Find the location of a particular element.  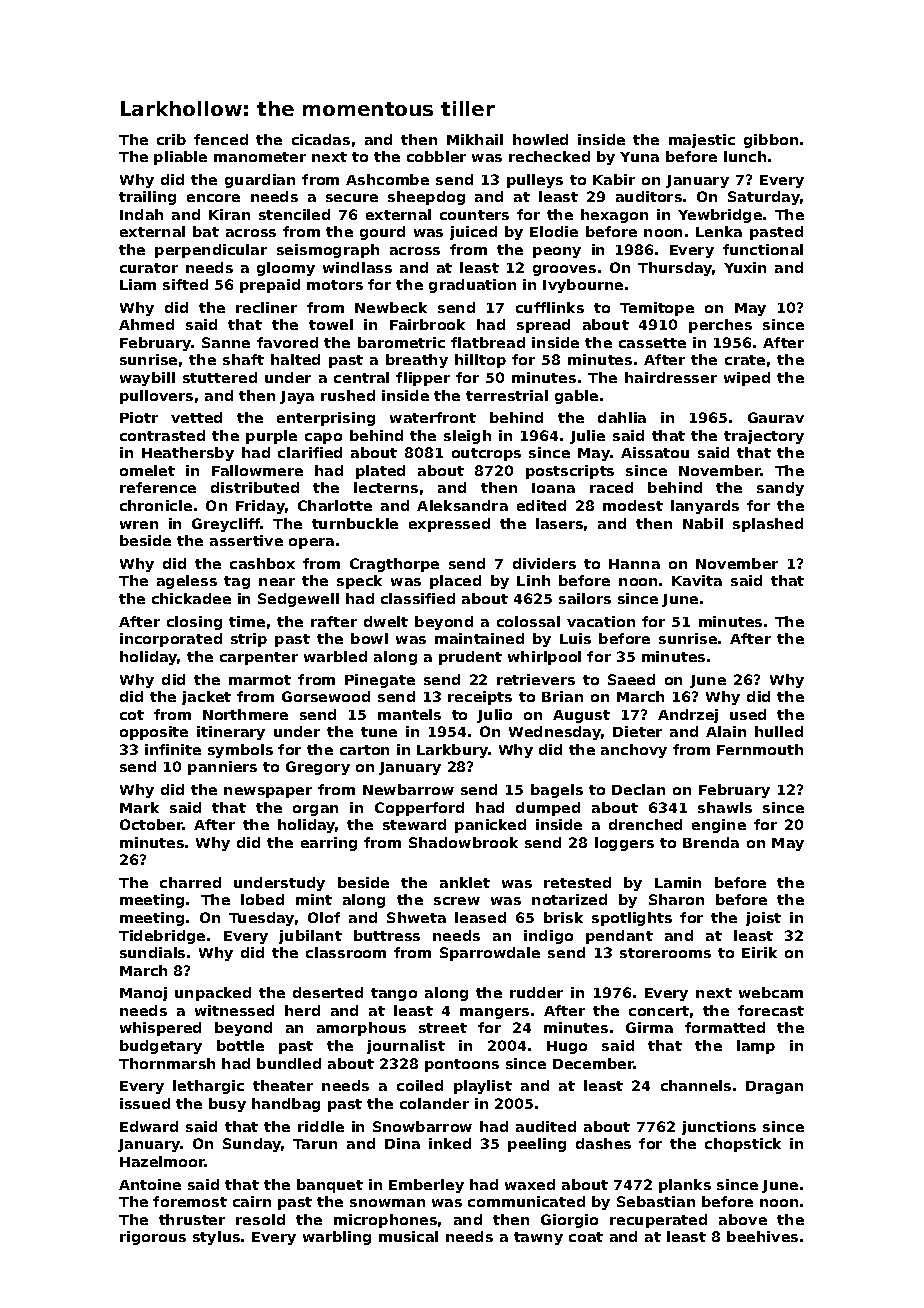

gibbon is located at coordinates (771, 141).
